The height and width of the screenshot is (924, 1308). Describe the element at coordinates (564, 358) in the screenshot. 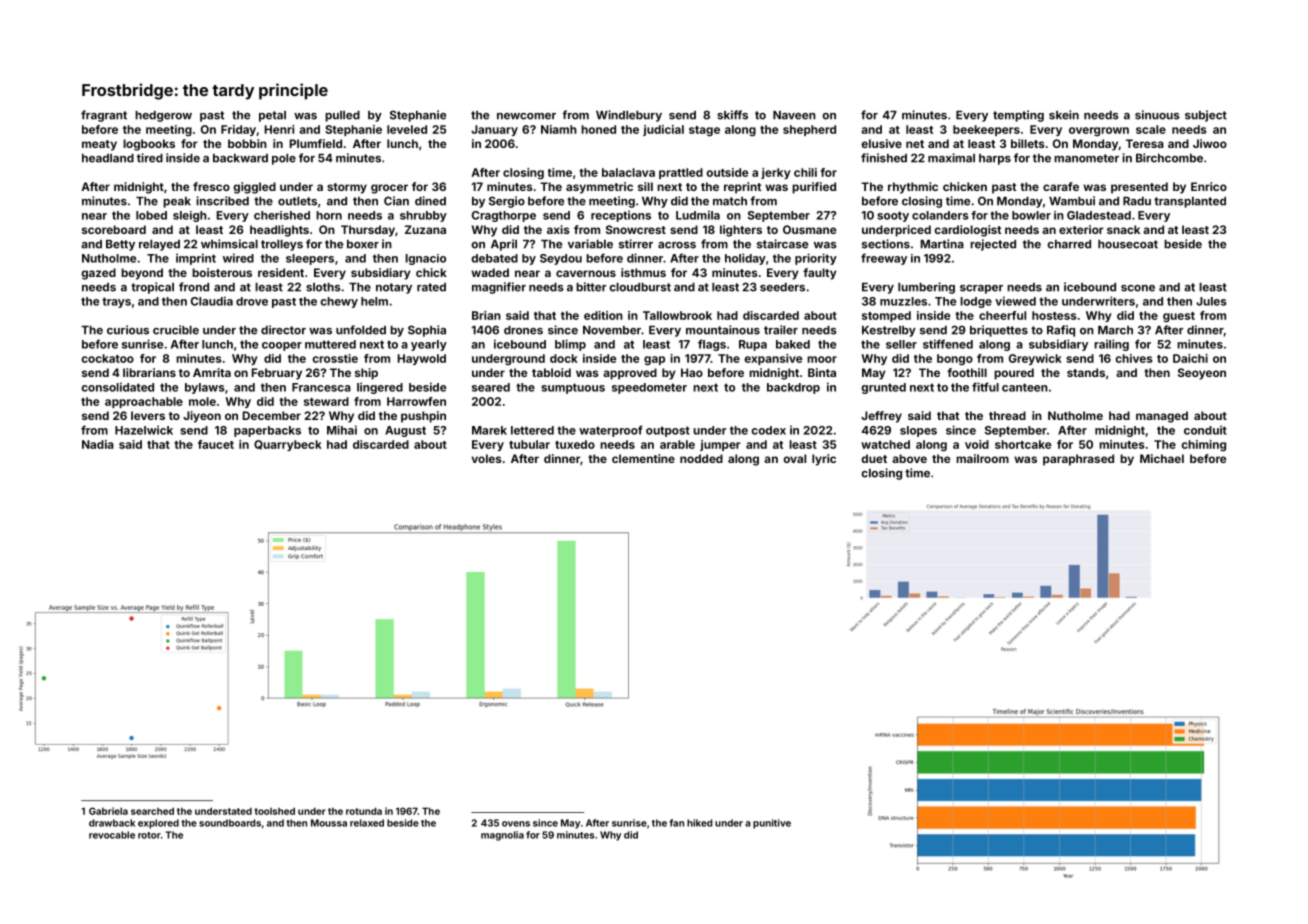

I see `dock` at that location.
